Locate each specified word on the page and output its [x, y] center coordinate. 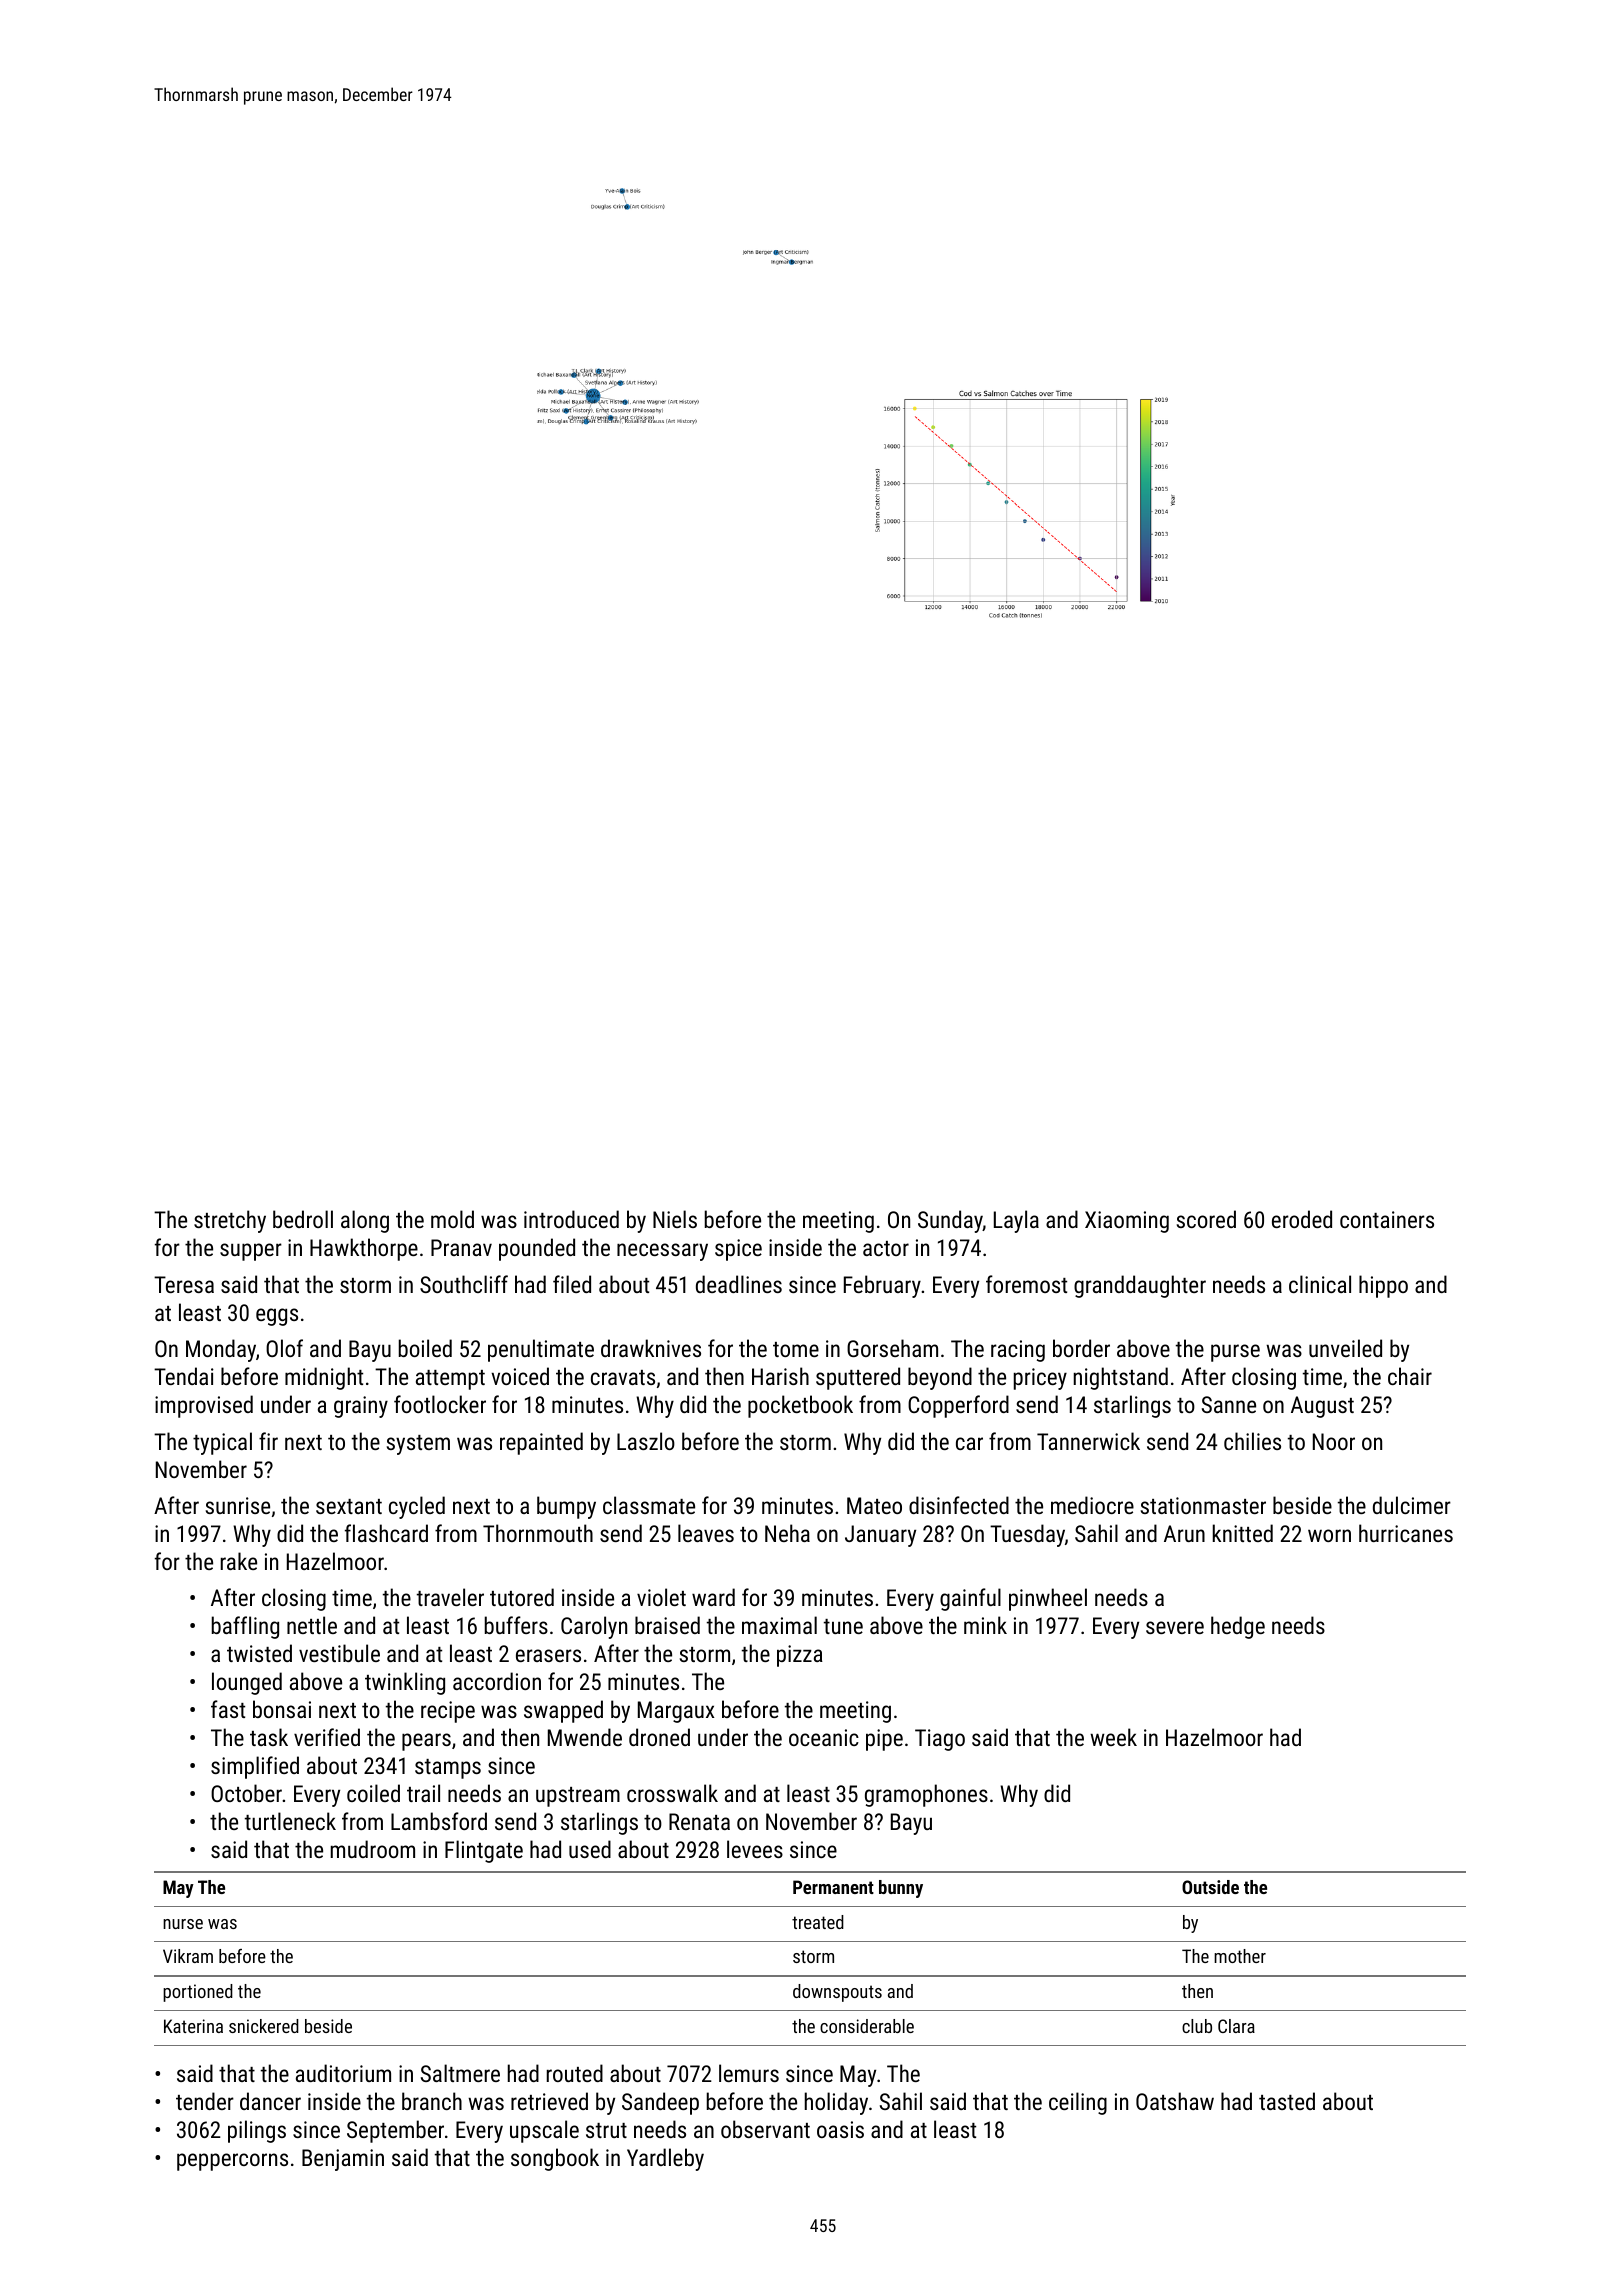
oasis [840, 2129]
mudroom [373, 1849]
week [1113, 1737]
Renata [699, 1821]
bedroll [303, 1219]
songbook [555, 2159]
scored [1206, 1219]
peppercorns [232, 2162]
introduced [571, 1219]
